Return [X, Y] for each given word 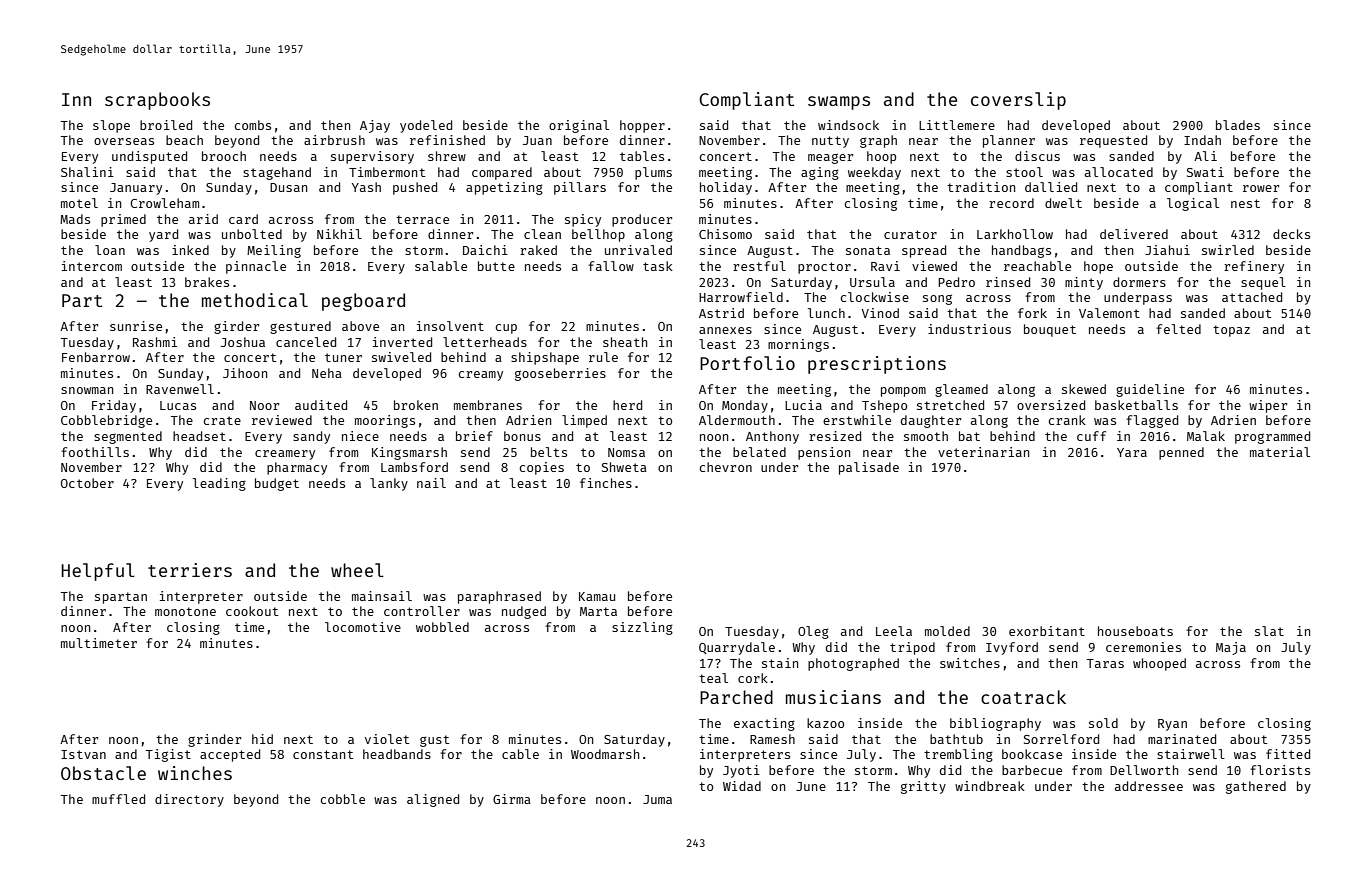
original [579, 126]
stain [780, 663]
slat [1269, 631]
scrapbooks [157, 101]
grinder [214, 740]
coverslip [1018, 101]
